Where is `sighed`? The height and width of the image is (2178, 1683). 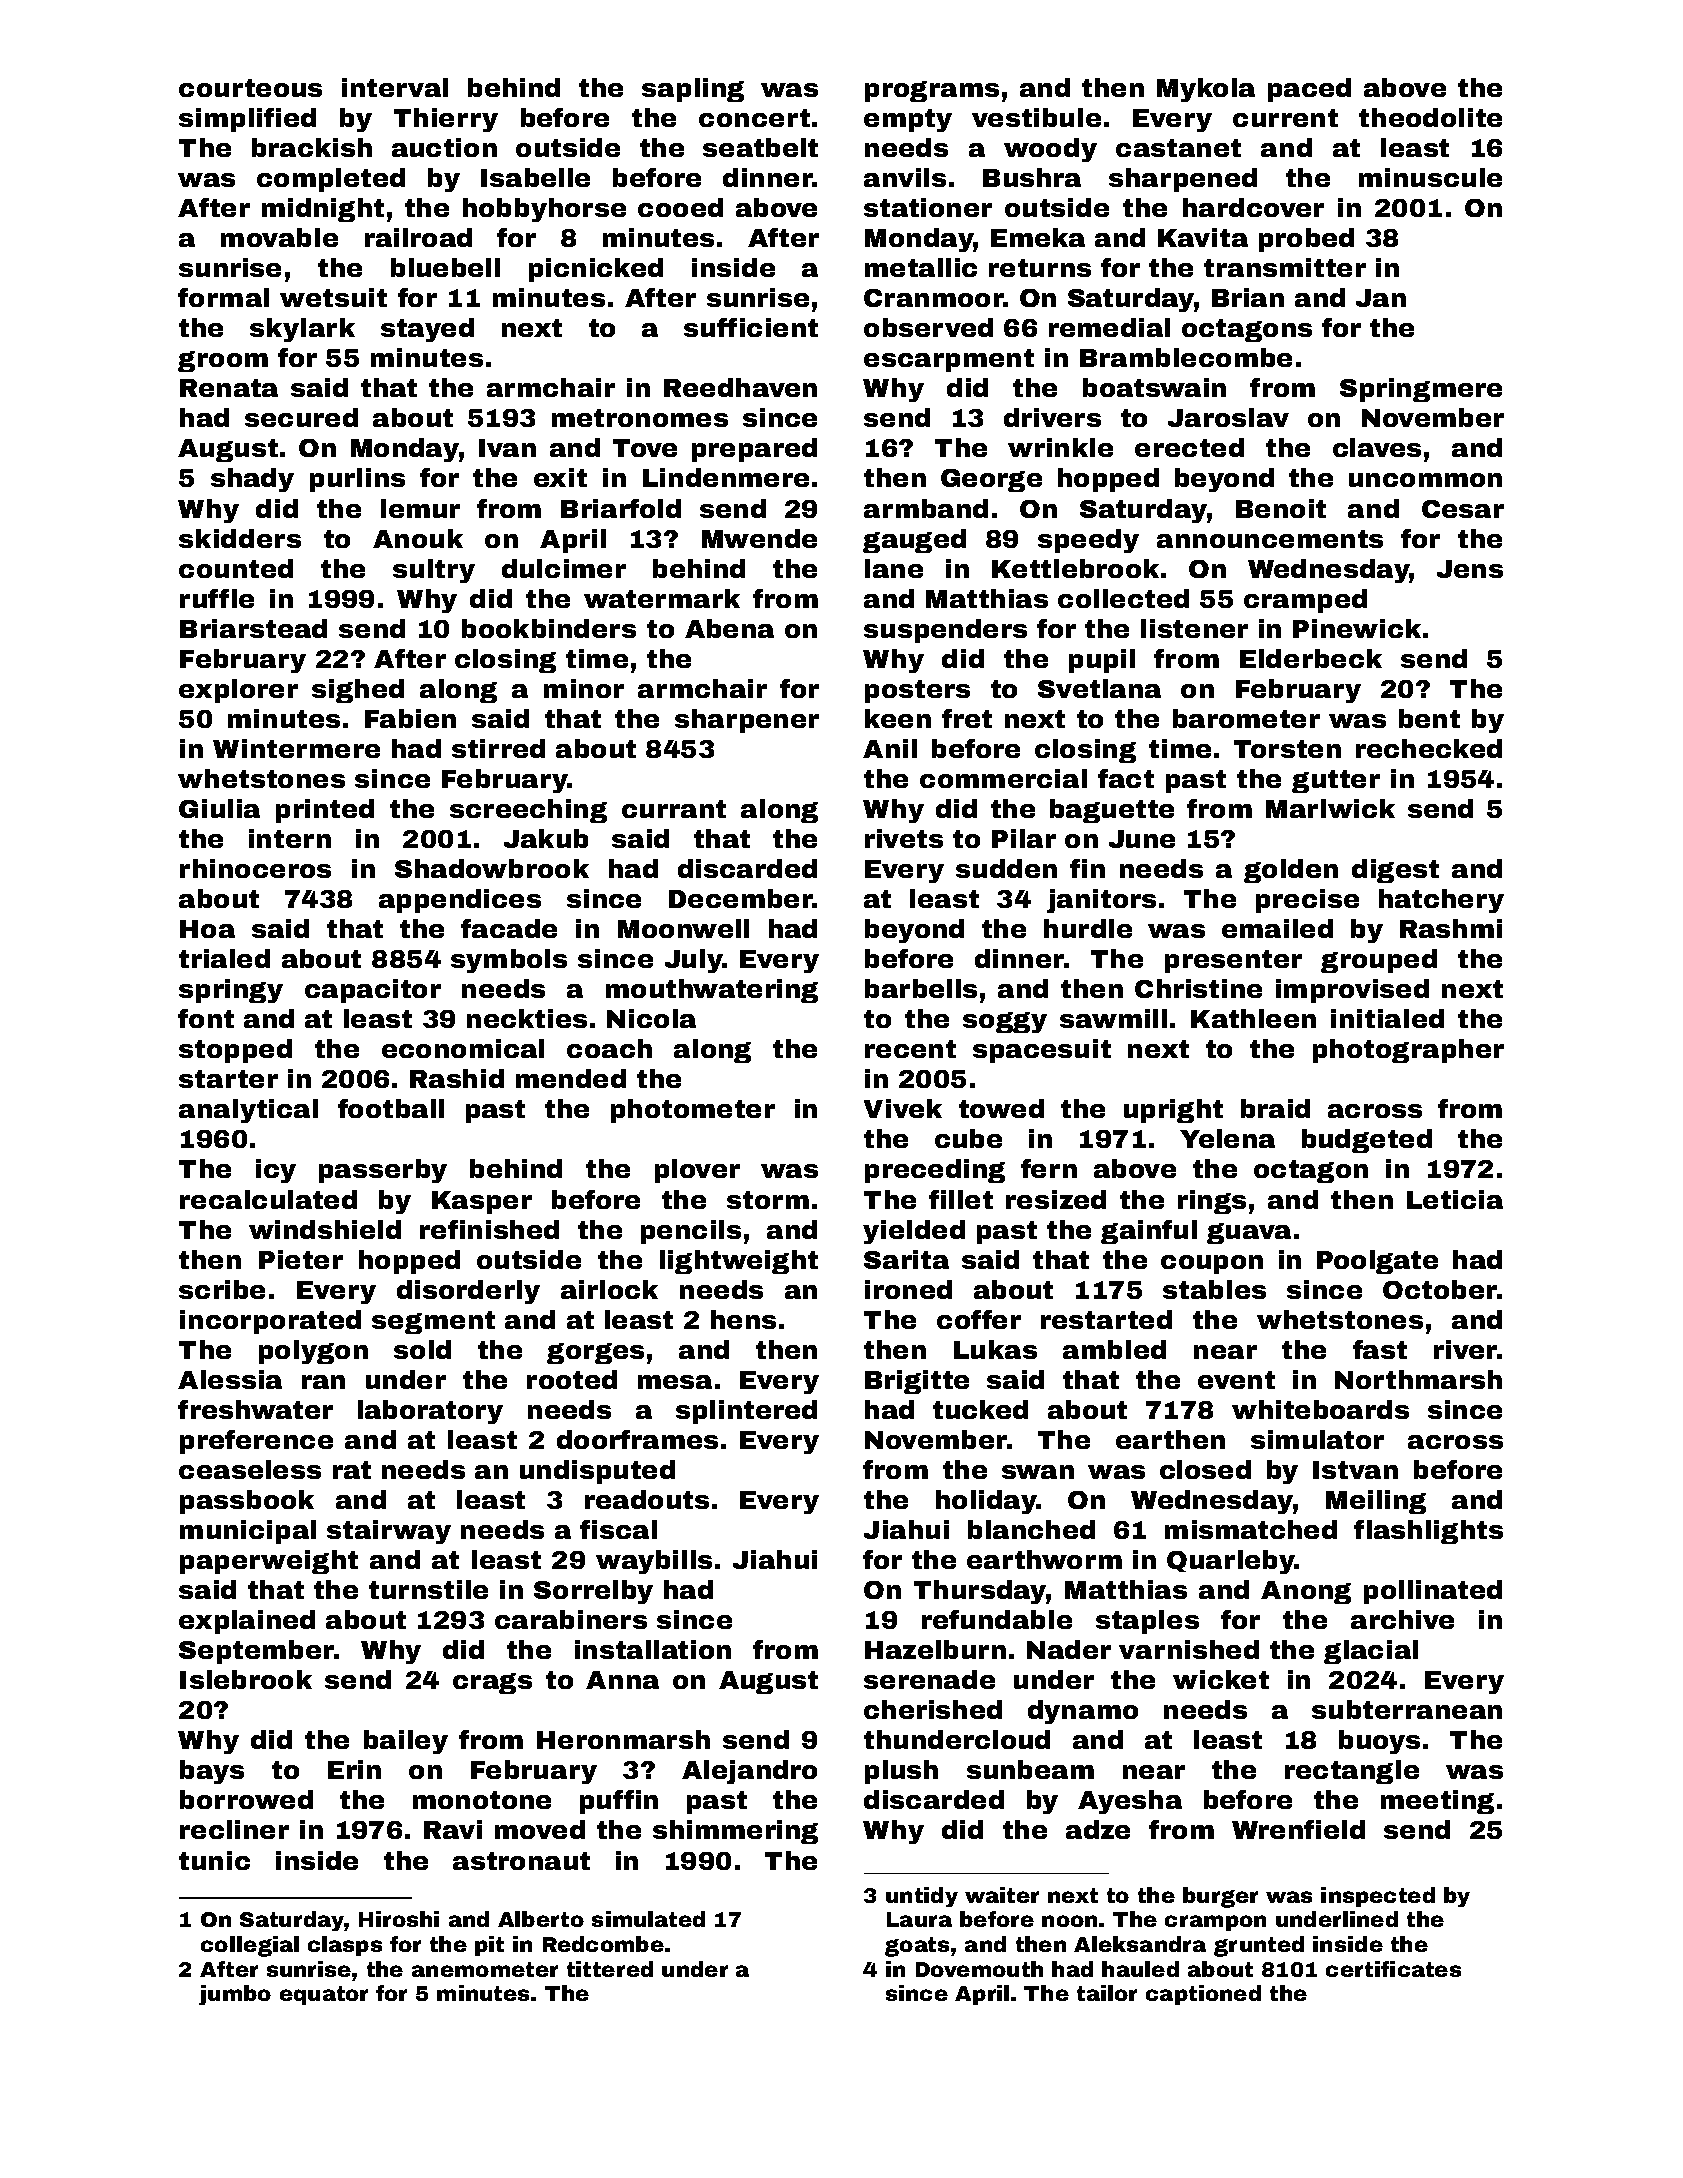
sighed is located at coordinates (358, 691).
